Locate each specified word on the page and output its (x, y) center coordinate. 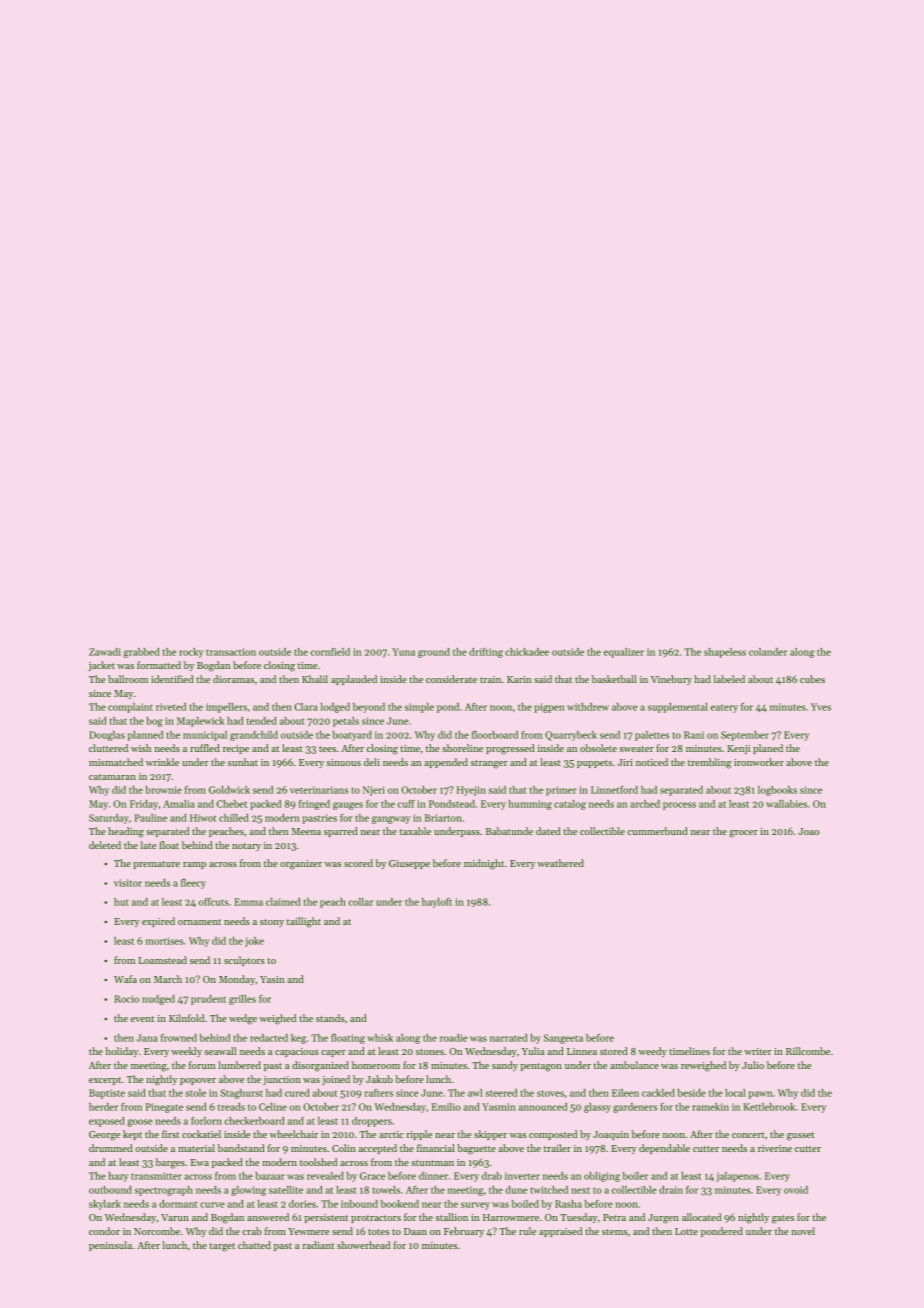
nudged (158, 1000)
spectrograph (164, 1191)
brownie (163, 790)
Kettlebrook (769, 1107)
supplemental (678, 708)
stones (430, 1052)
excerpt (105, 1081)
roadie (454, 1038)
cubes (812, 679)
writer (758, 1051)
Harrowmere (511, 1217)
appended (446, 763)
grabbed (141, 653)
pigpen (549, 708)
